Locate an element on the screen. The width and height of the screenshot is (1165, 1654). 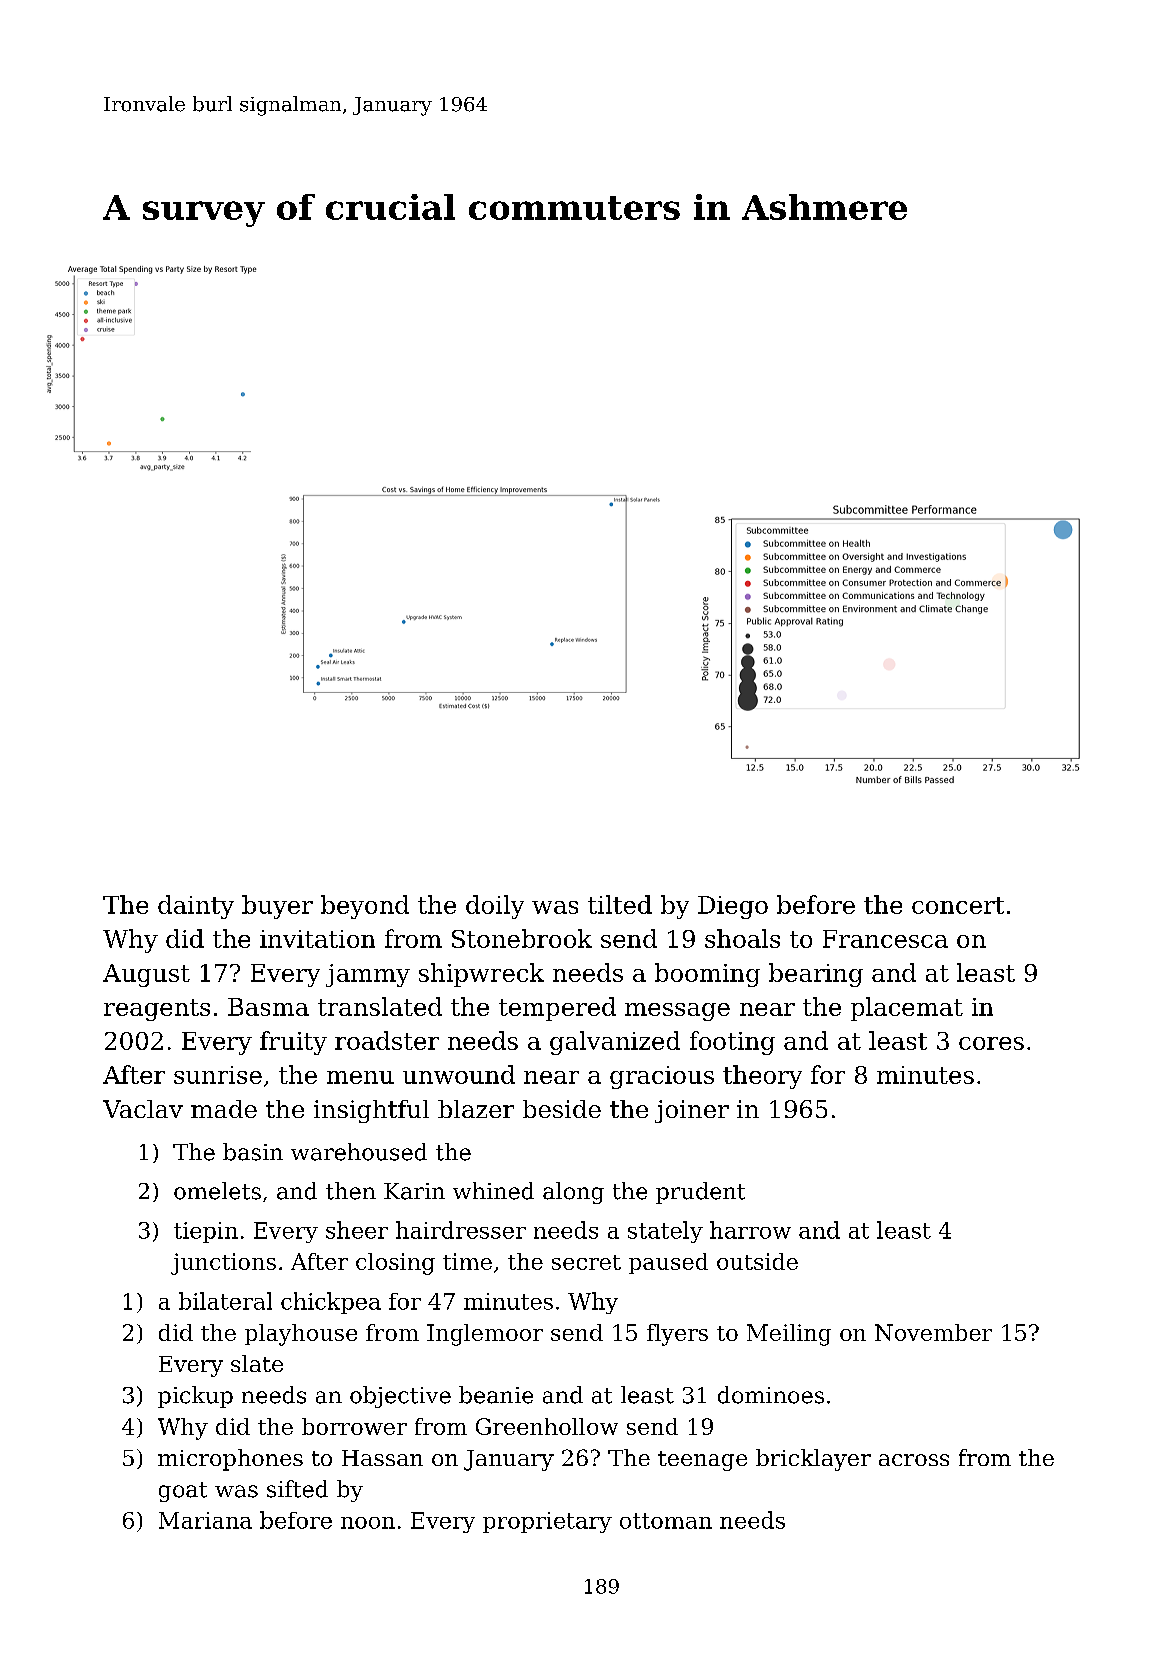
junctions is located at coordinates (223, 1264).
